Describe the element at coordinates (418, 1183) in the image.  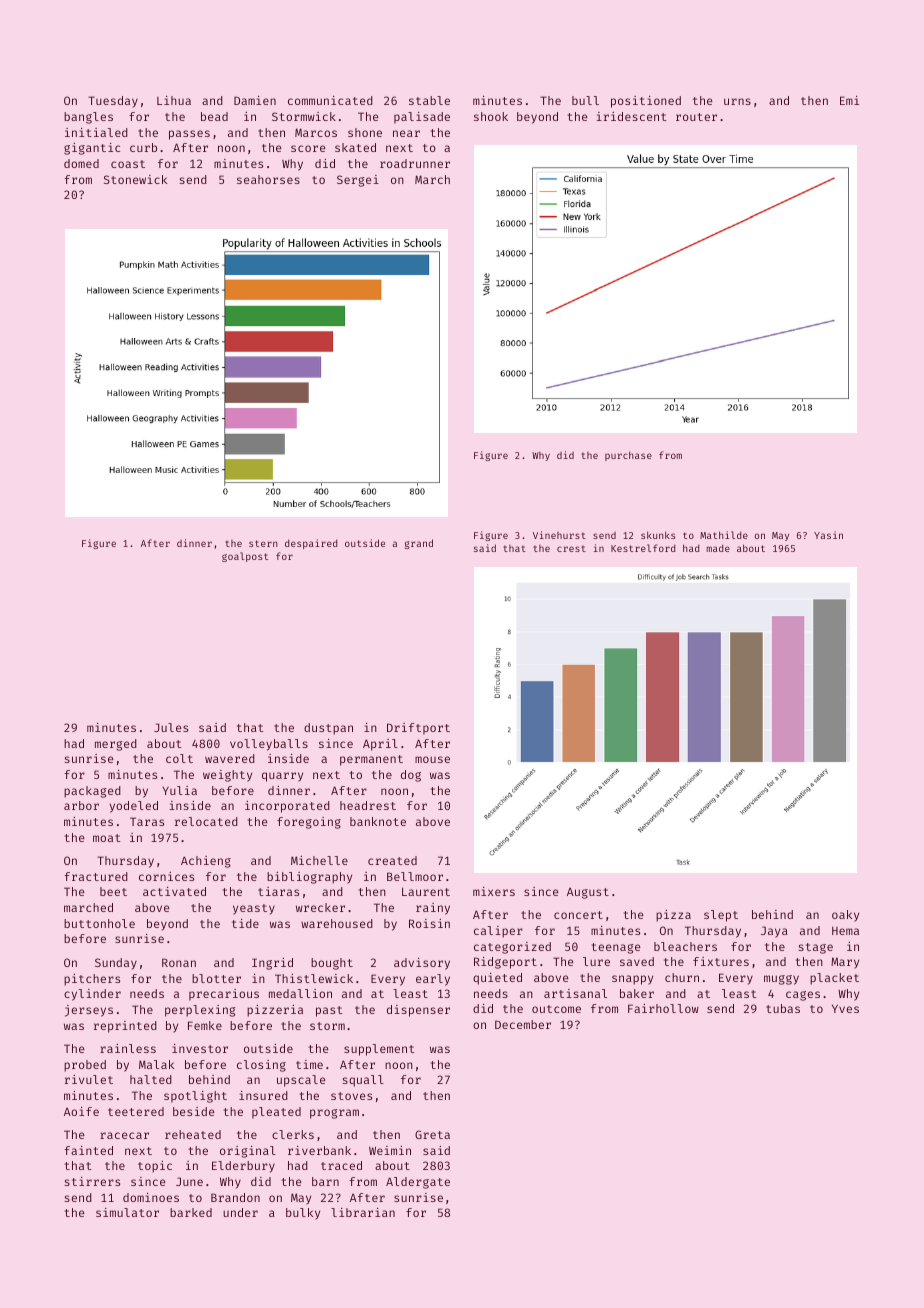
I see `Aldergate` at that location.
